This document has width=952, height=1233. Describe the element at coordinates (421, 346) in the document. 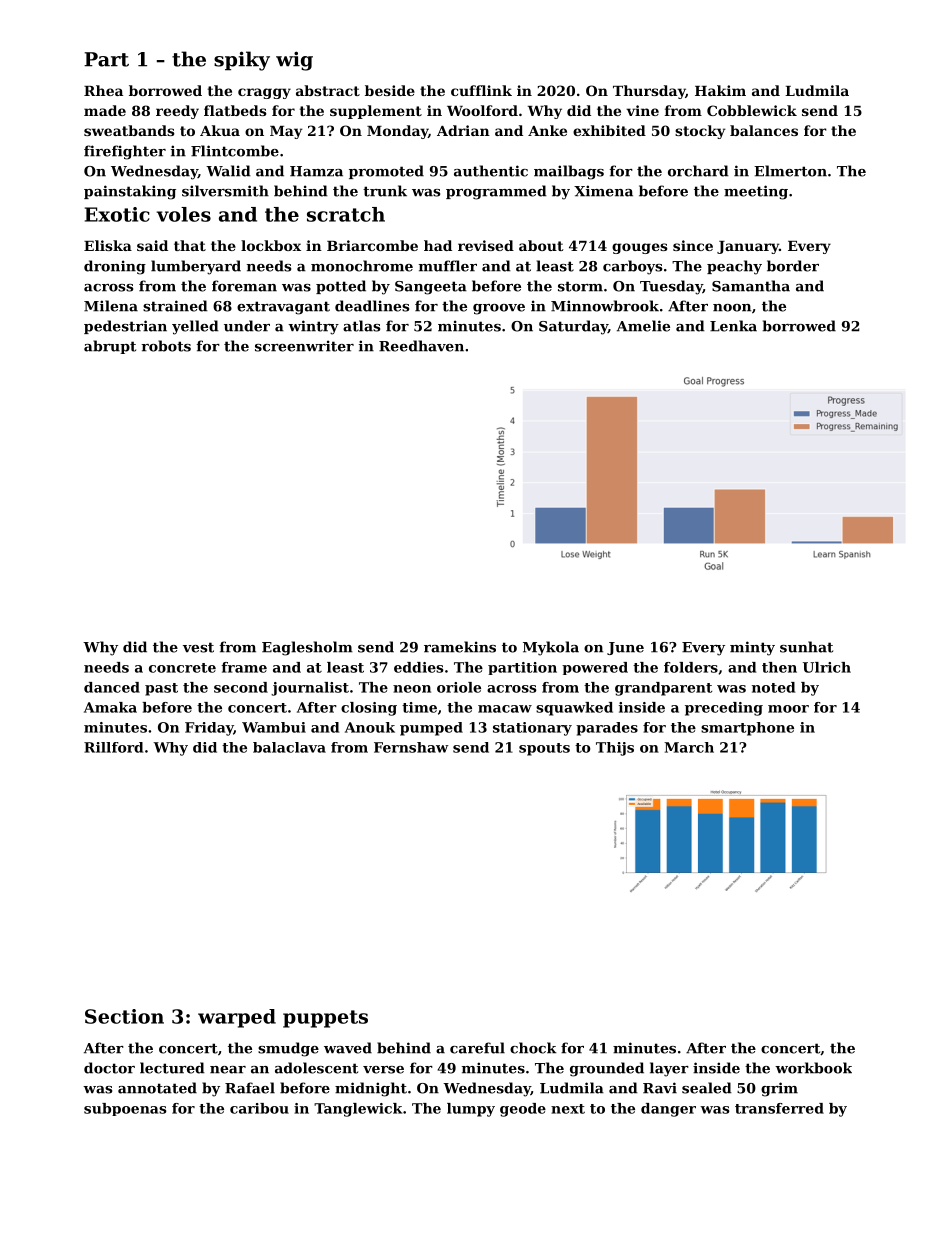

I see `Reedhaven` at that location.
